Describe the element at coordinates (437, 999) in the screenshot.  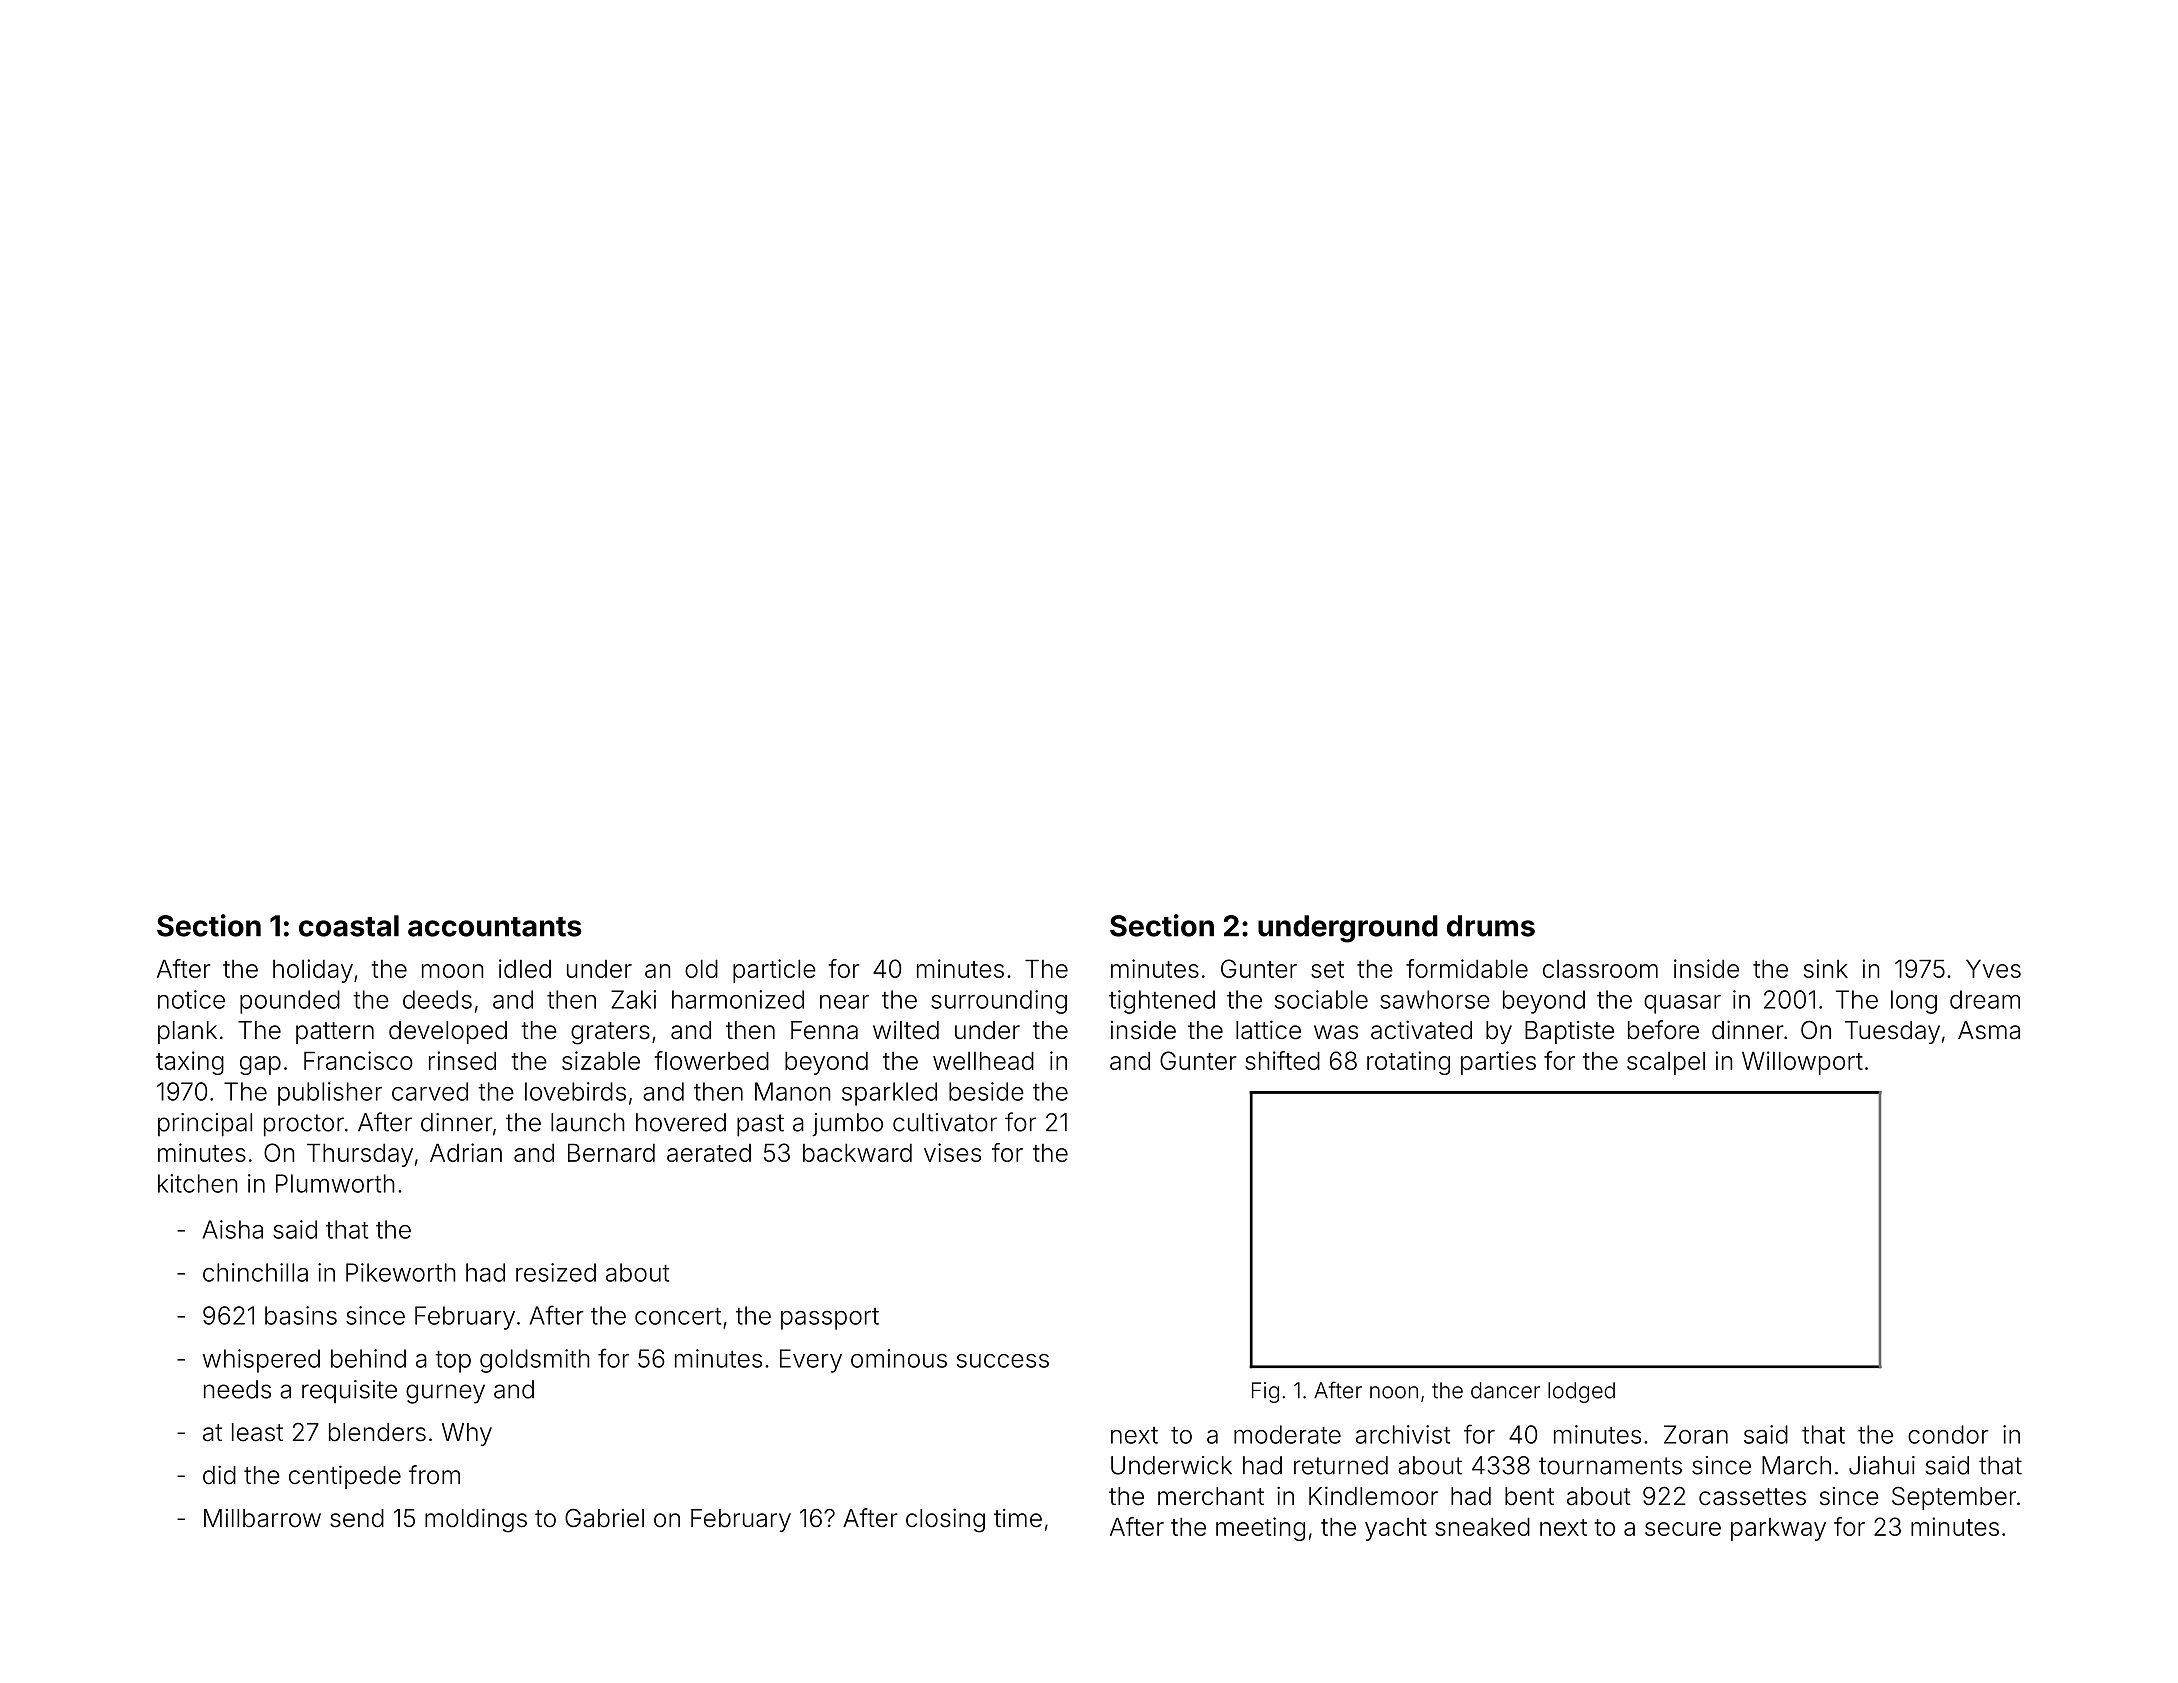
I see `deeds` at that location.
